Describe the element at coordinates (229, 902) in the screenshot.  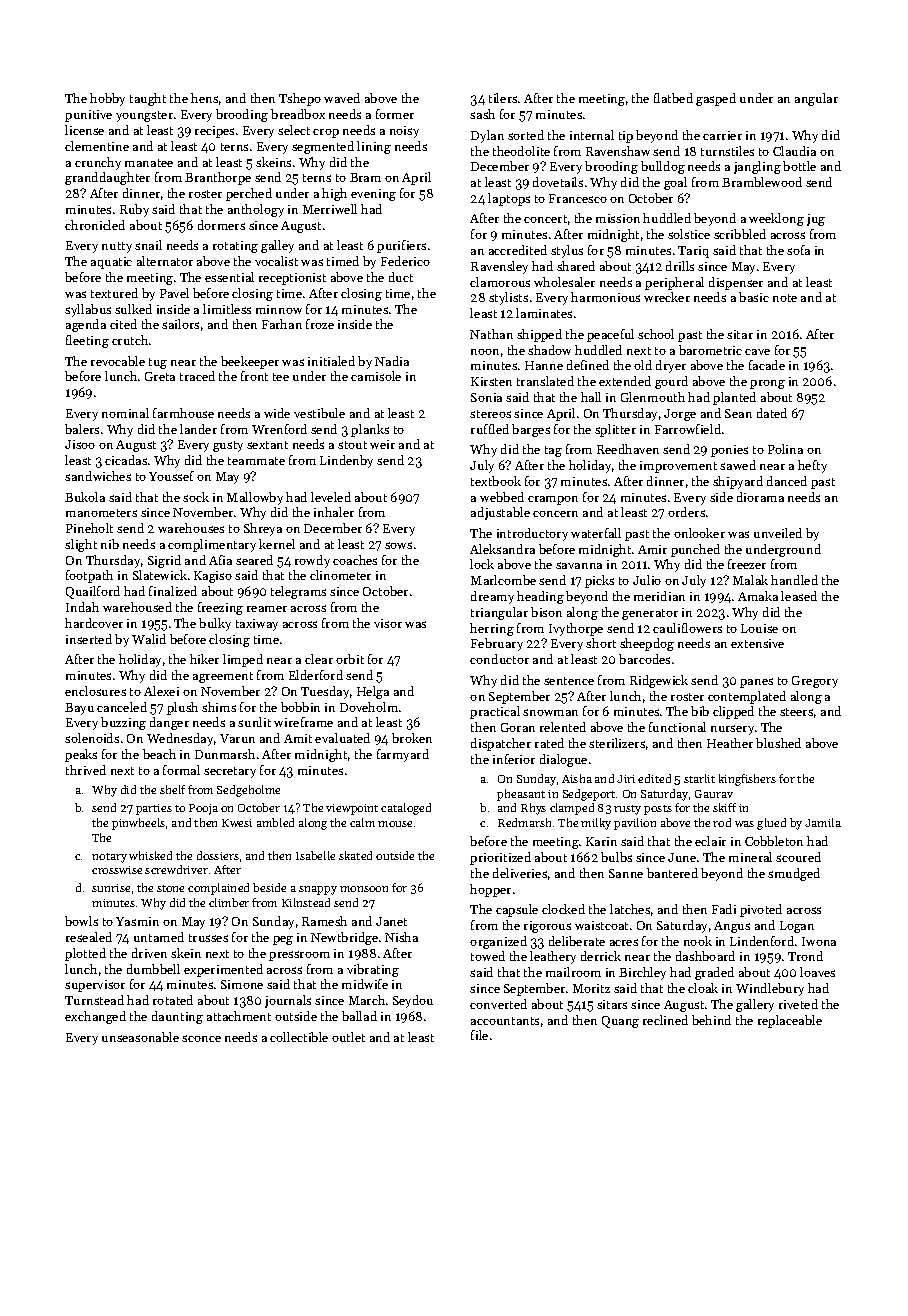
I see `climber` at that location.
